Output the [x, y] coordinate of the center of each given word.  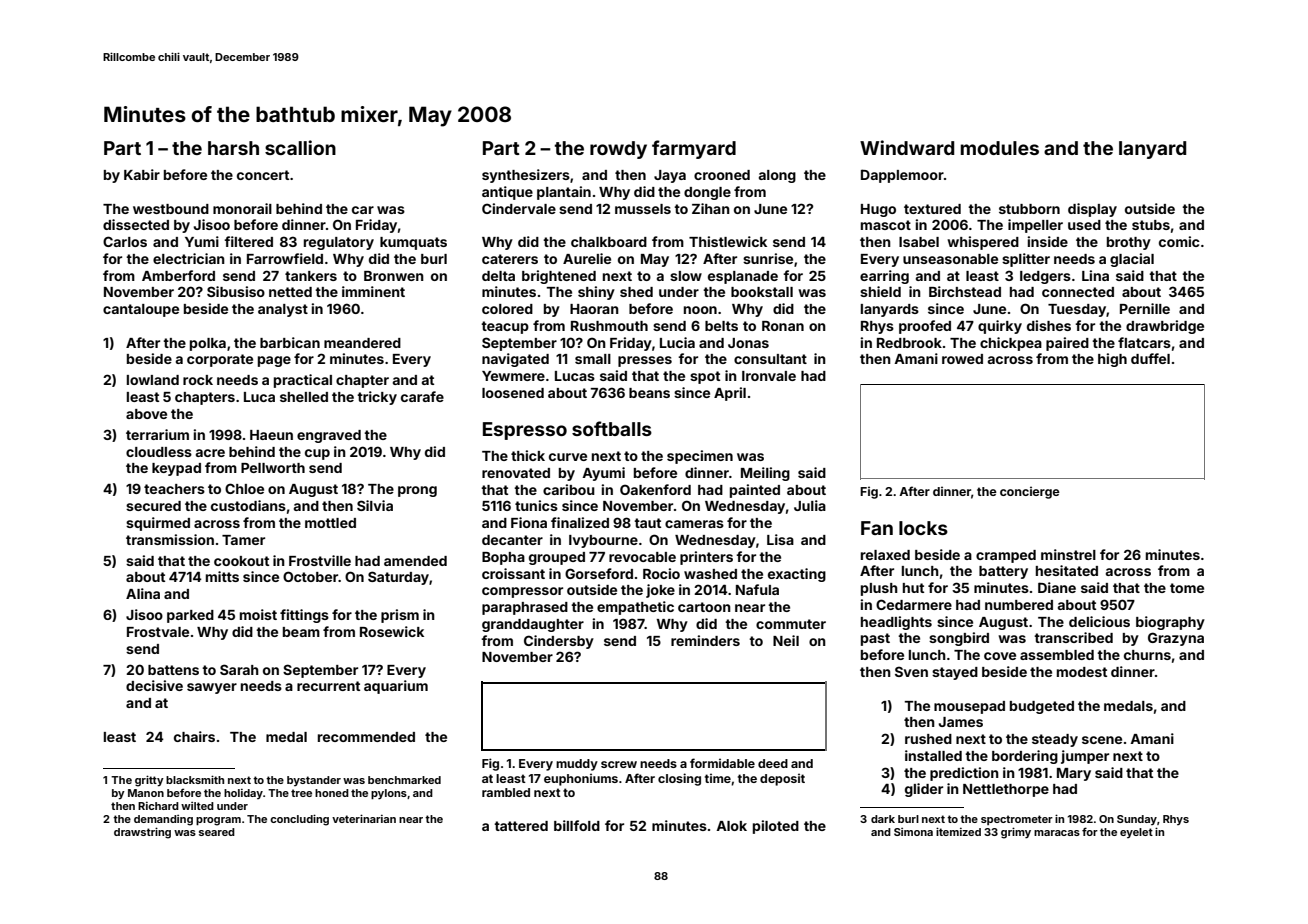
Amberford [178, 275]
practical [303, 381]
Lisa [780, 539]
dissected [136, 224]
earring [884, 277]
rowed [962, 359]
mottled [330, 523]
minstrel [1068, 554]
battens [173, 670]
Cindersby [559, 642]
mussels [643, 209]
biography [1170, 623]
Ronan [783, 326]
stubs [1151, 225]
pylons [389, 794]
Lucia [677, 342]
